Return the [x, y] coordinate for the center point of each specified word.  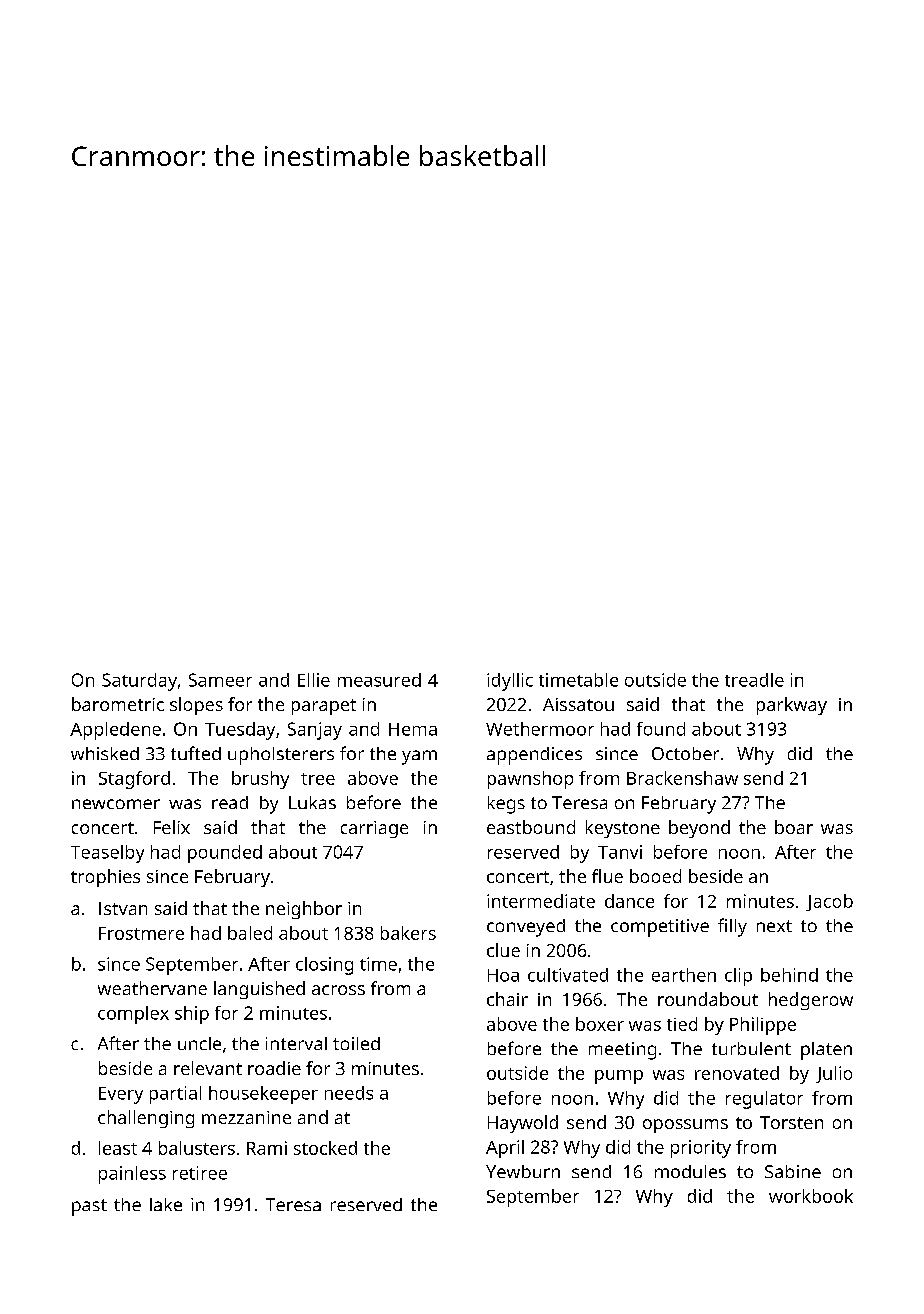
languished [259, 990]
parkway [792, 706]
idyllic [510, 682]
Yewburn [523, 1171]
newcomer [116, 804]
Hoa [503, 975]
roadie [274, 1068]
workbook [811, 1196]
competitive [660, 928]
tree [318, 779]
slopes [196, 706]
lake [166, 1204]
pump [619, 1077]
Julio [834, 1074]
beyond [699, 829]
